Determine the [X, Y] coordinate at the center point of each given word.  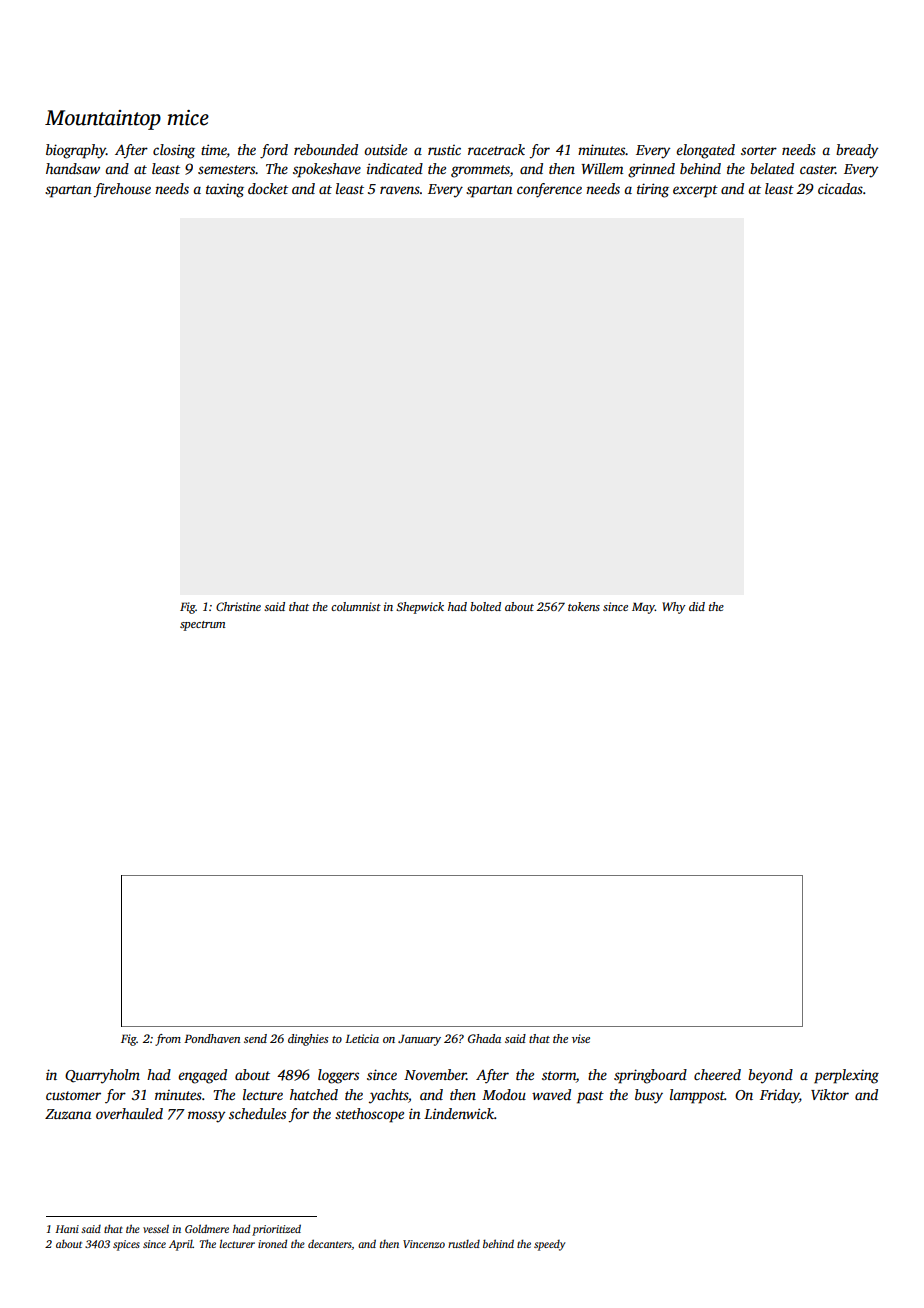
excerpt [695, 191]
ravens [400, 190]
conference [549, 190]
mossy [206, 1117]
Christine [238, 606]
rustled [464, 1244]
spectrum [202, 626]
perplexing [846, 1076]
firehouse [122, 190]
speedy [549, 1245]
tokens [584, 606]
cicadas [840, 188]
